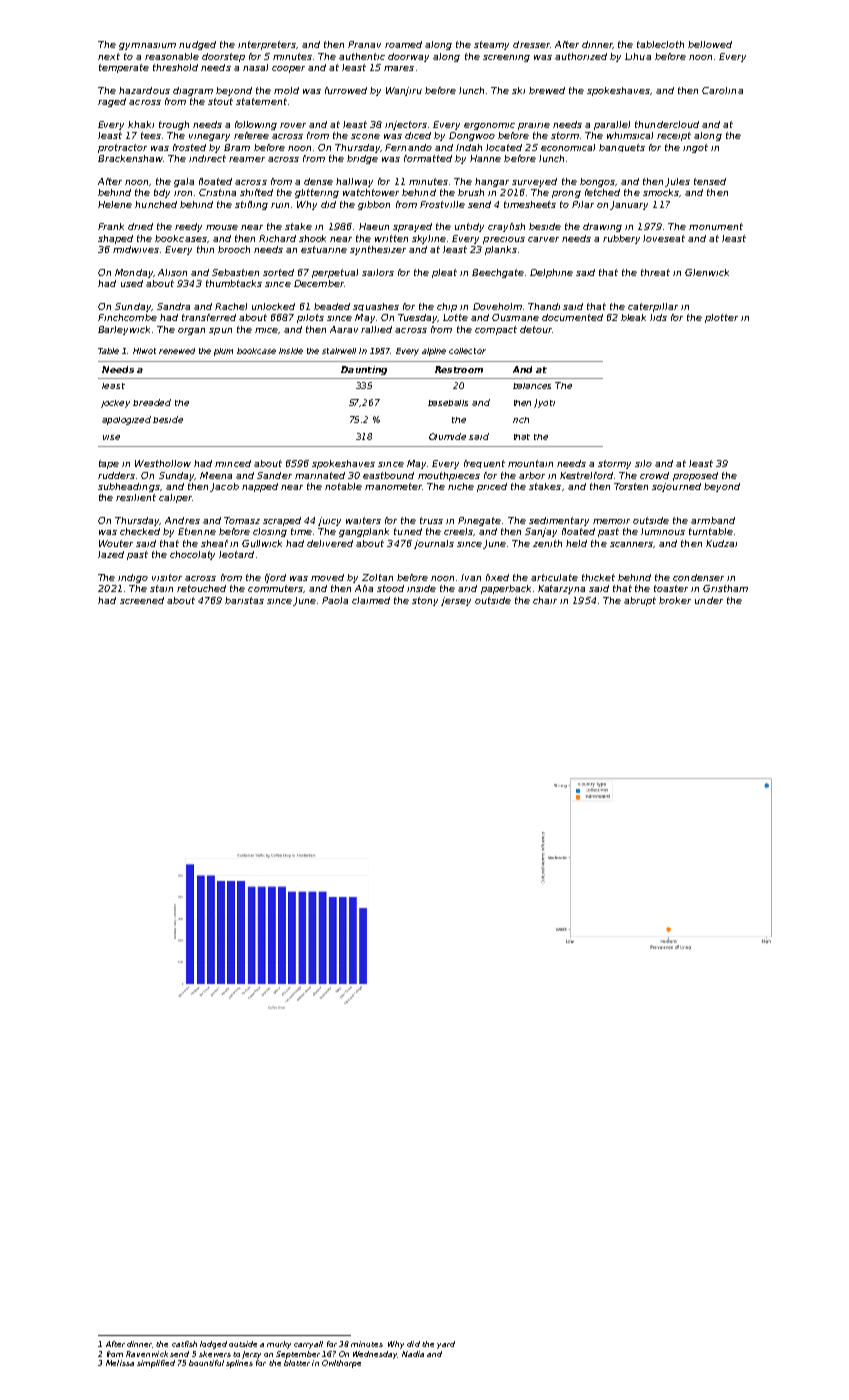 The height and width of the screenshot is (1400, 849). I want to click on Indah, so click(469, 147).
